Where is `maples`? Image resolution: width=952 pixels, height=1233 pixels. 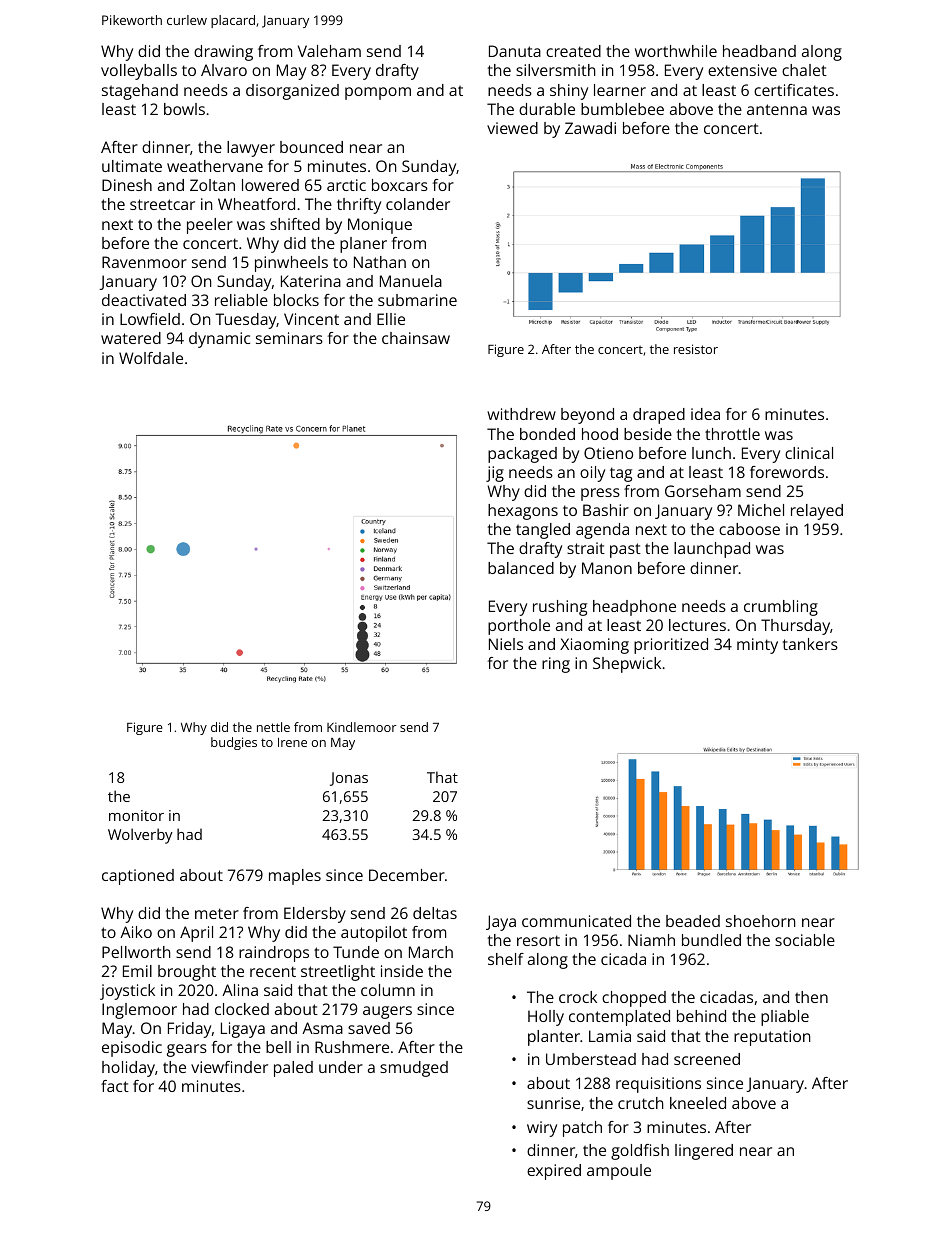 maples is located at coordinates (295, 877).
